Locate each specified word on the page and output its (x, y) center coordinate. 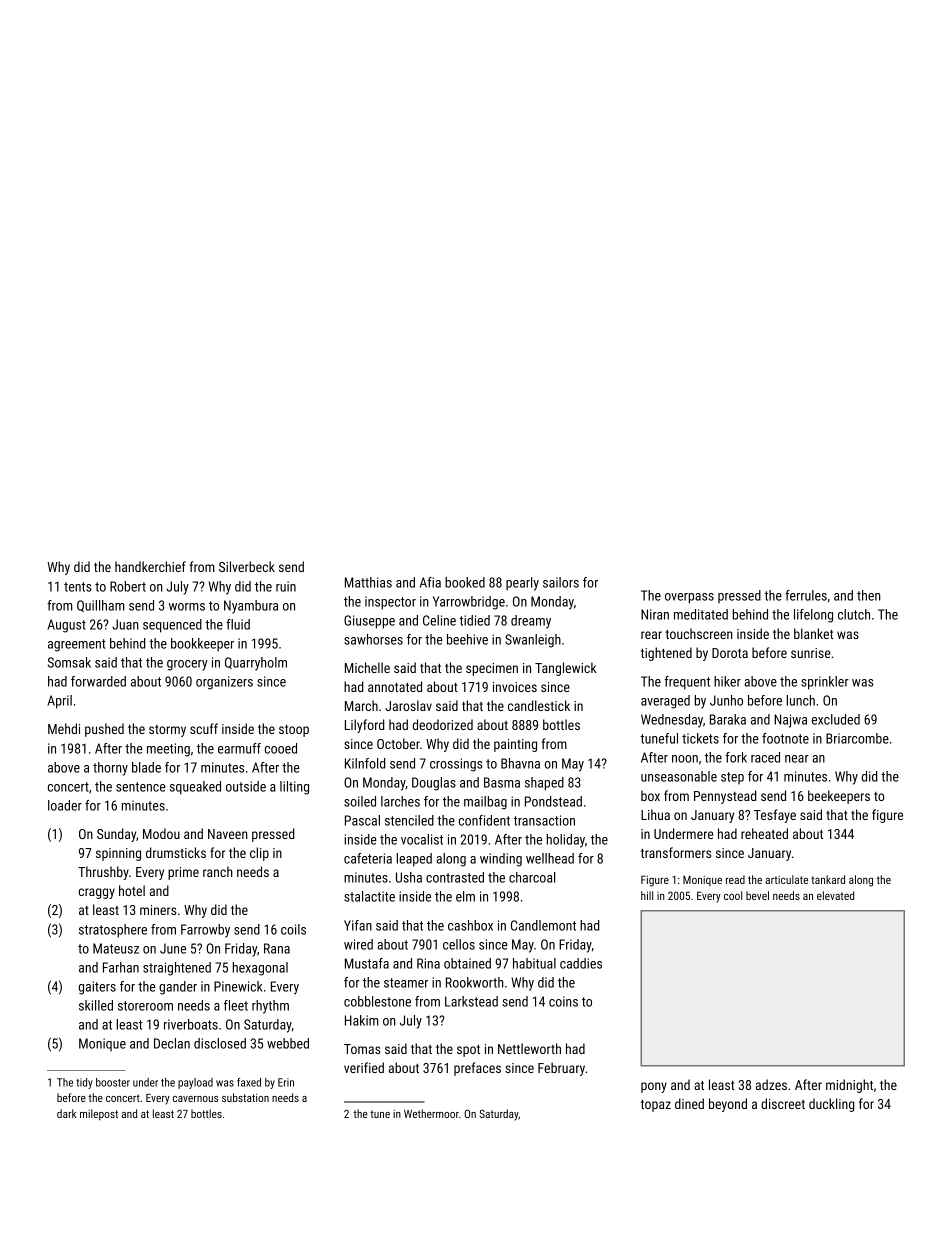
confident (484, 820)
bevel (757, 895)
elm (465, 896)
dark (67, 1113)
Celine (439, 620)
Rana (277, 948)
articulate (786, 879)
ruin (286, 586)
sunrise (810, 653)
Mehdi (64, 728)
